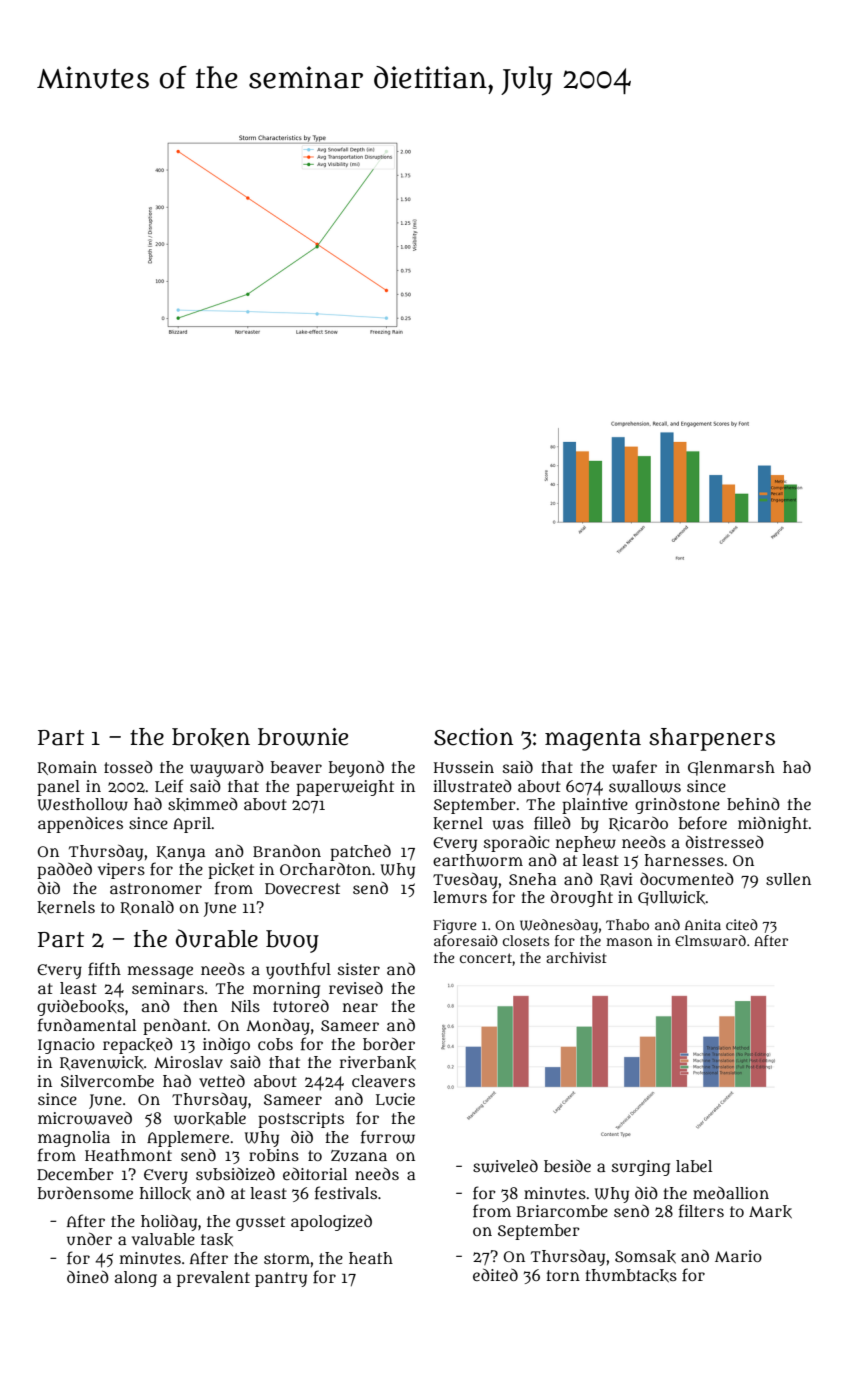 This image has height=1400, width=849. What do you see at coordinates (473, 737) in the image?
I see `Section` at bounding box center [473, 737].
